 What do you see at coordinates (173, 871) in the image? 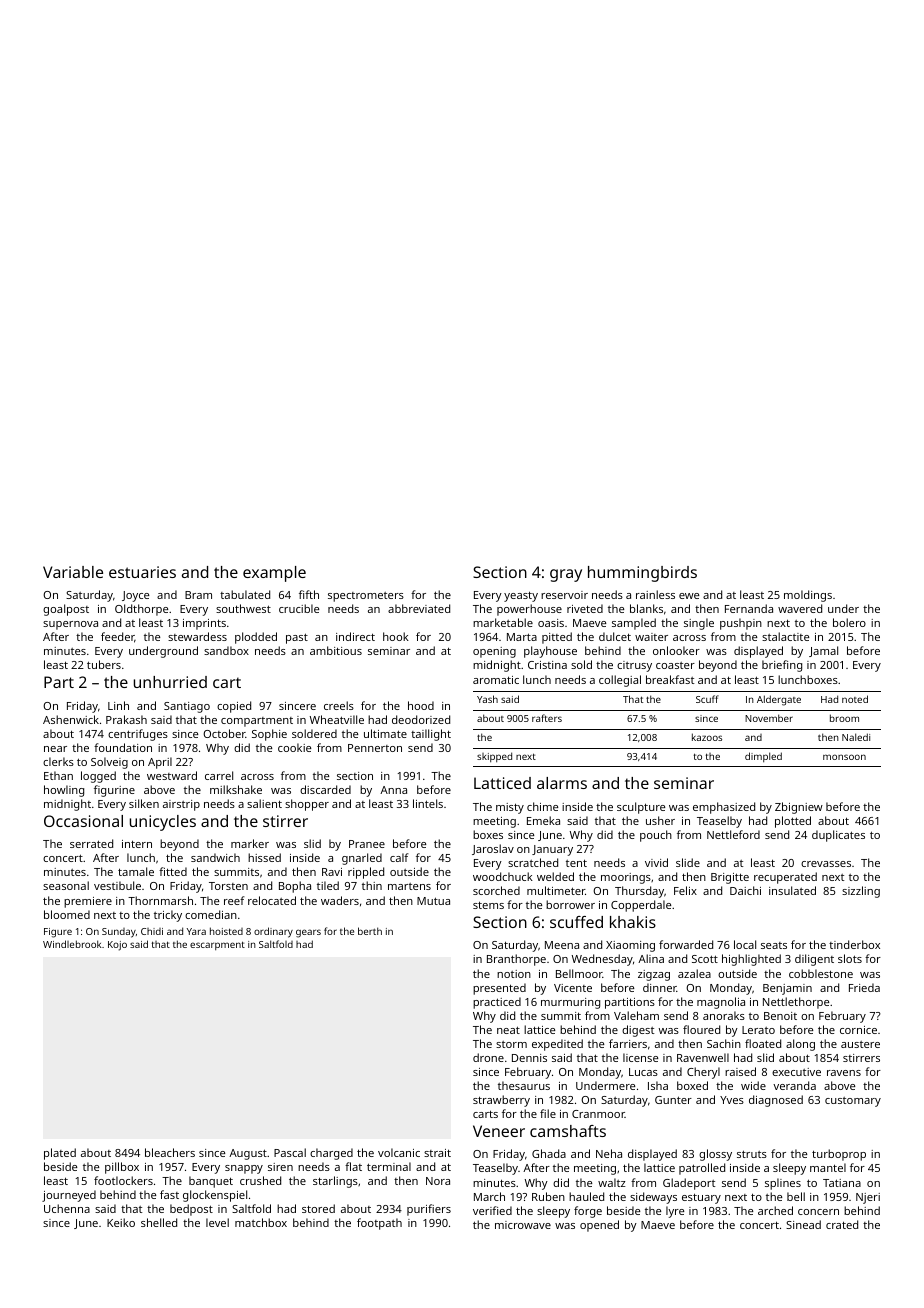
I see `fitted` at bounding box center [173, 871].
